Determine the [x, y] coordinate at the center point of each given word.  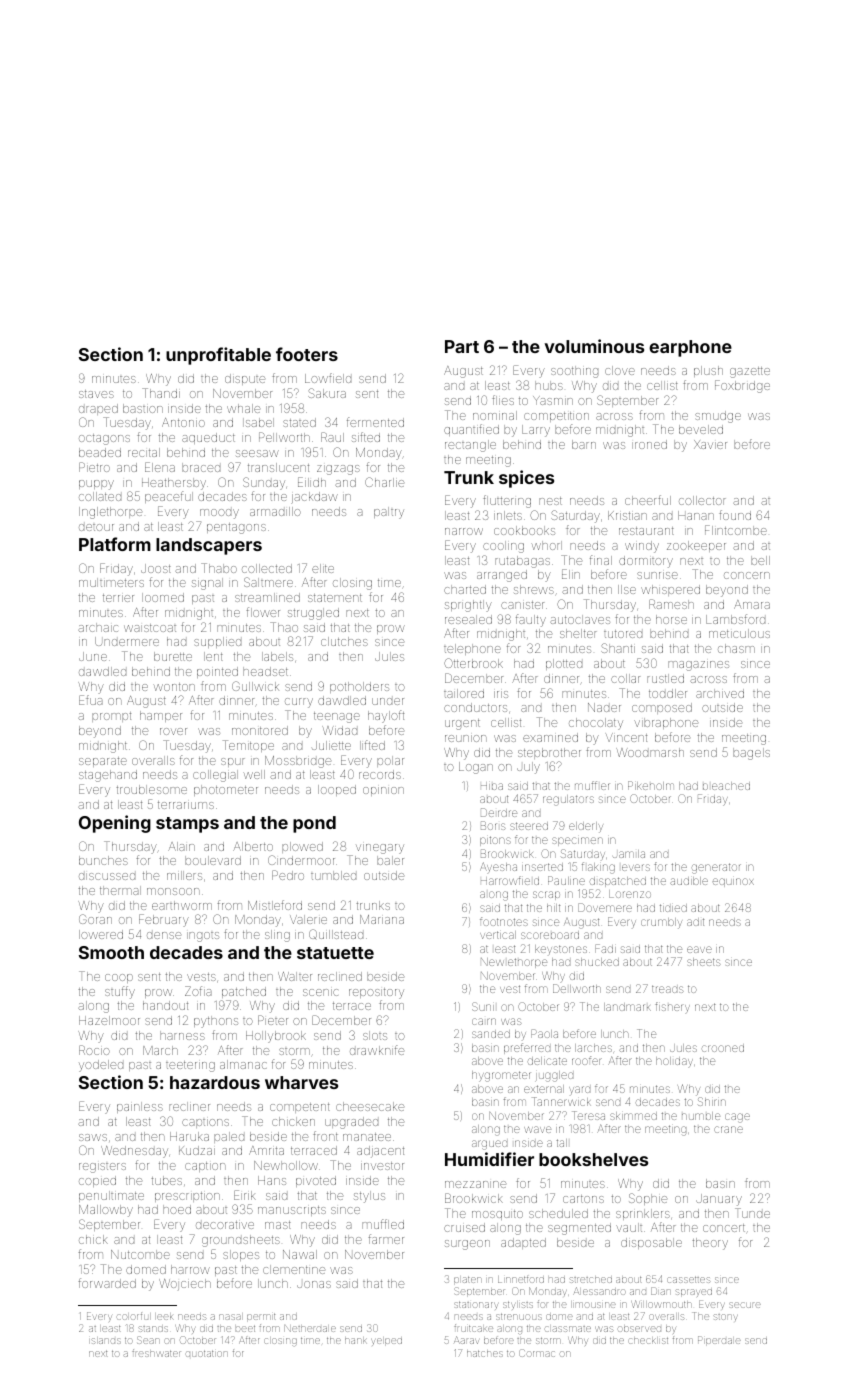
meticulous [739, 633]
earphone [690, 348]
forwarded [107, 1283]
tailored [464, 693]
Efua [91, 700]
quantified [471, 430]
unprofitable [218, 356]
